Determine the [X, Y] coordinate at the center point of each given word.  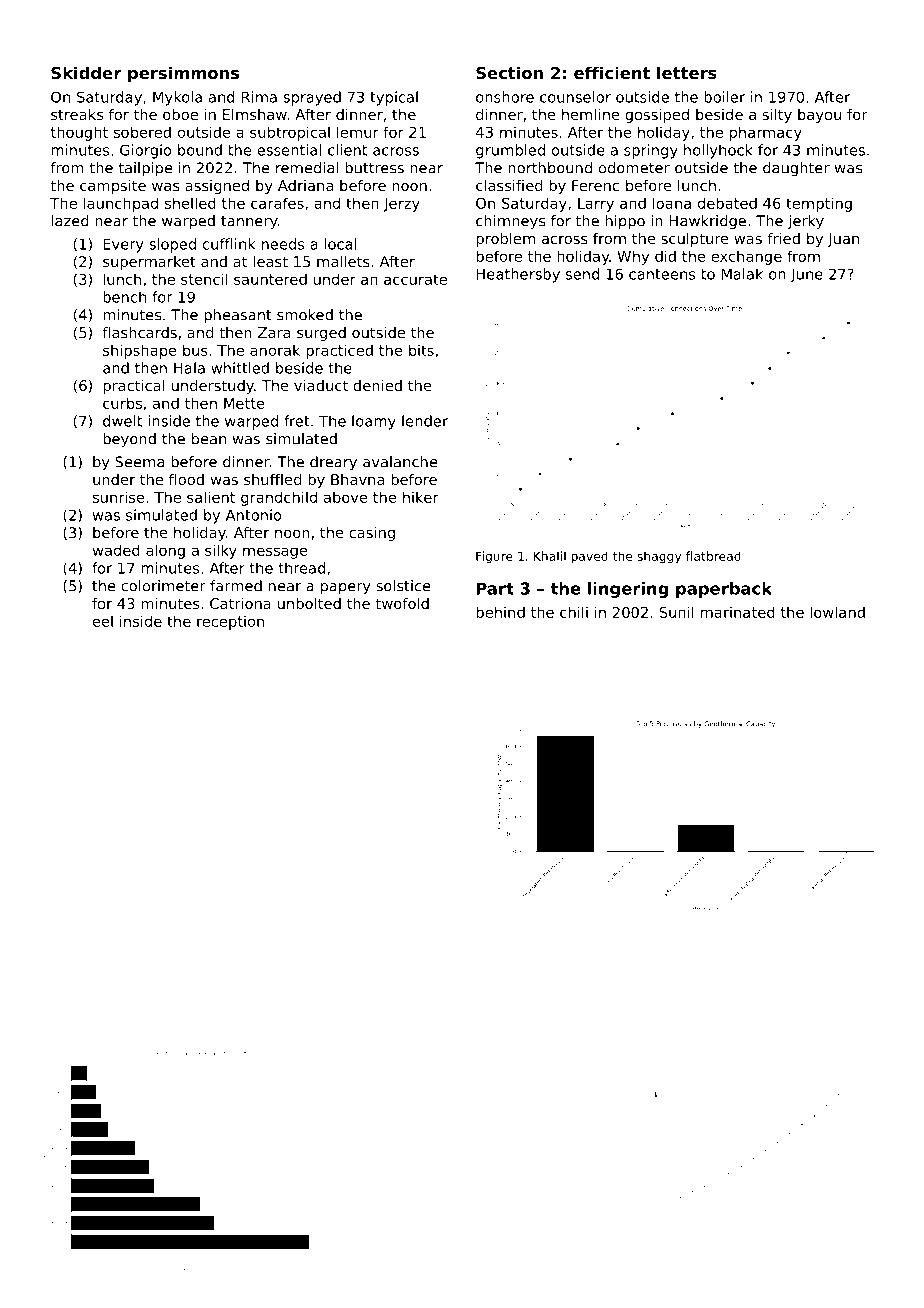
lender [425, 421]
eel [103, 621]
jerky [806, 222]
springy [651, 151]
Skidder [86, 72]
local [340, 244]
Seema [139, 462]
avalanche [400, 462]
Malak [742, 274]
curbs [122, 403]
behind [500, 612]
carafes [277, 203]
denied [377, 385]
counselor [575, 97]
